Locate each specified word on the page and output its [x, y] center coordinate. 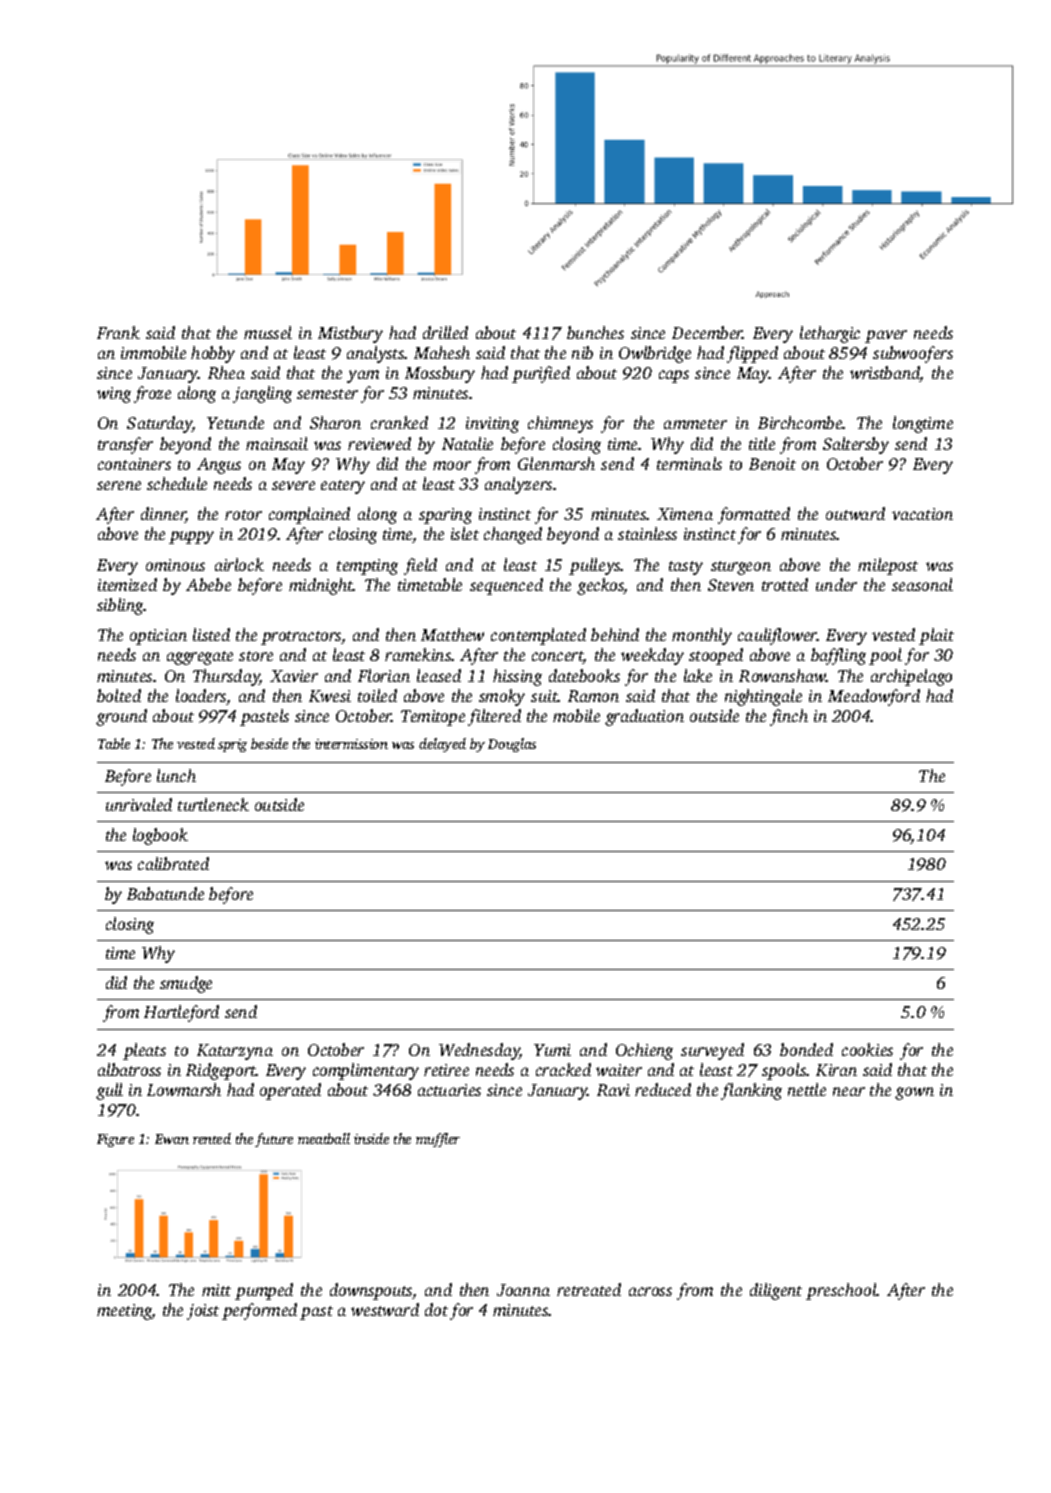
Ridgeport [221, 1071]
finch [789, 717]
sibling [120, 606]
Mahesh [442, 352]
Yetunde [235, 422]
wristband [885, 374]
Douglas [512, 745]
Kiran [836, 1070]
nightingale [763, 697]
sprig [232, 745]
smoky [502, 697]
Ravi [613, 1090]
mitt [216, 1290]
